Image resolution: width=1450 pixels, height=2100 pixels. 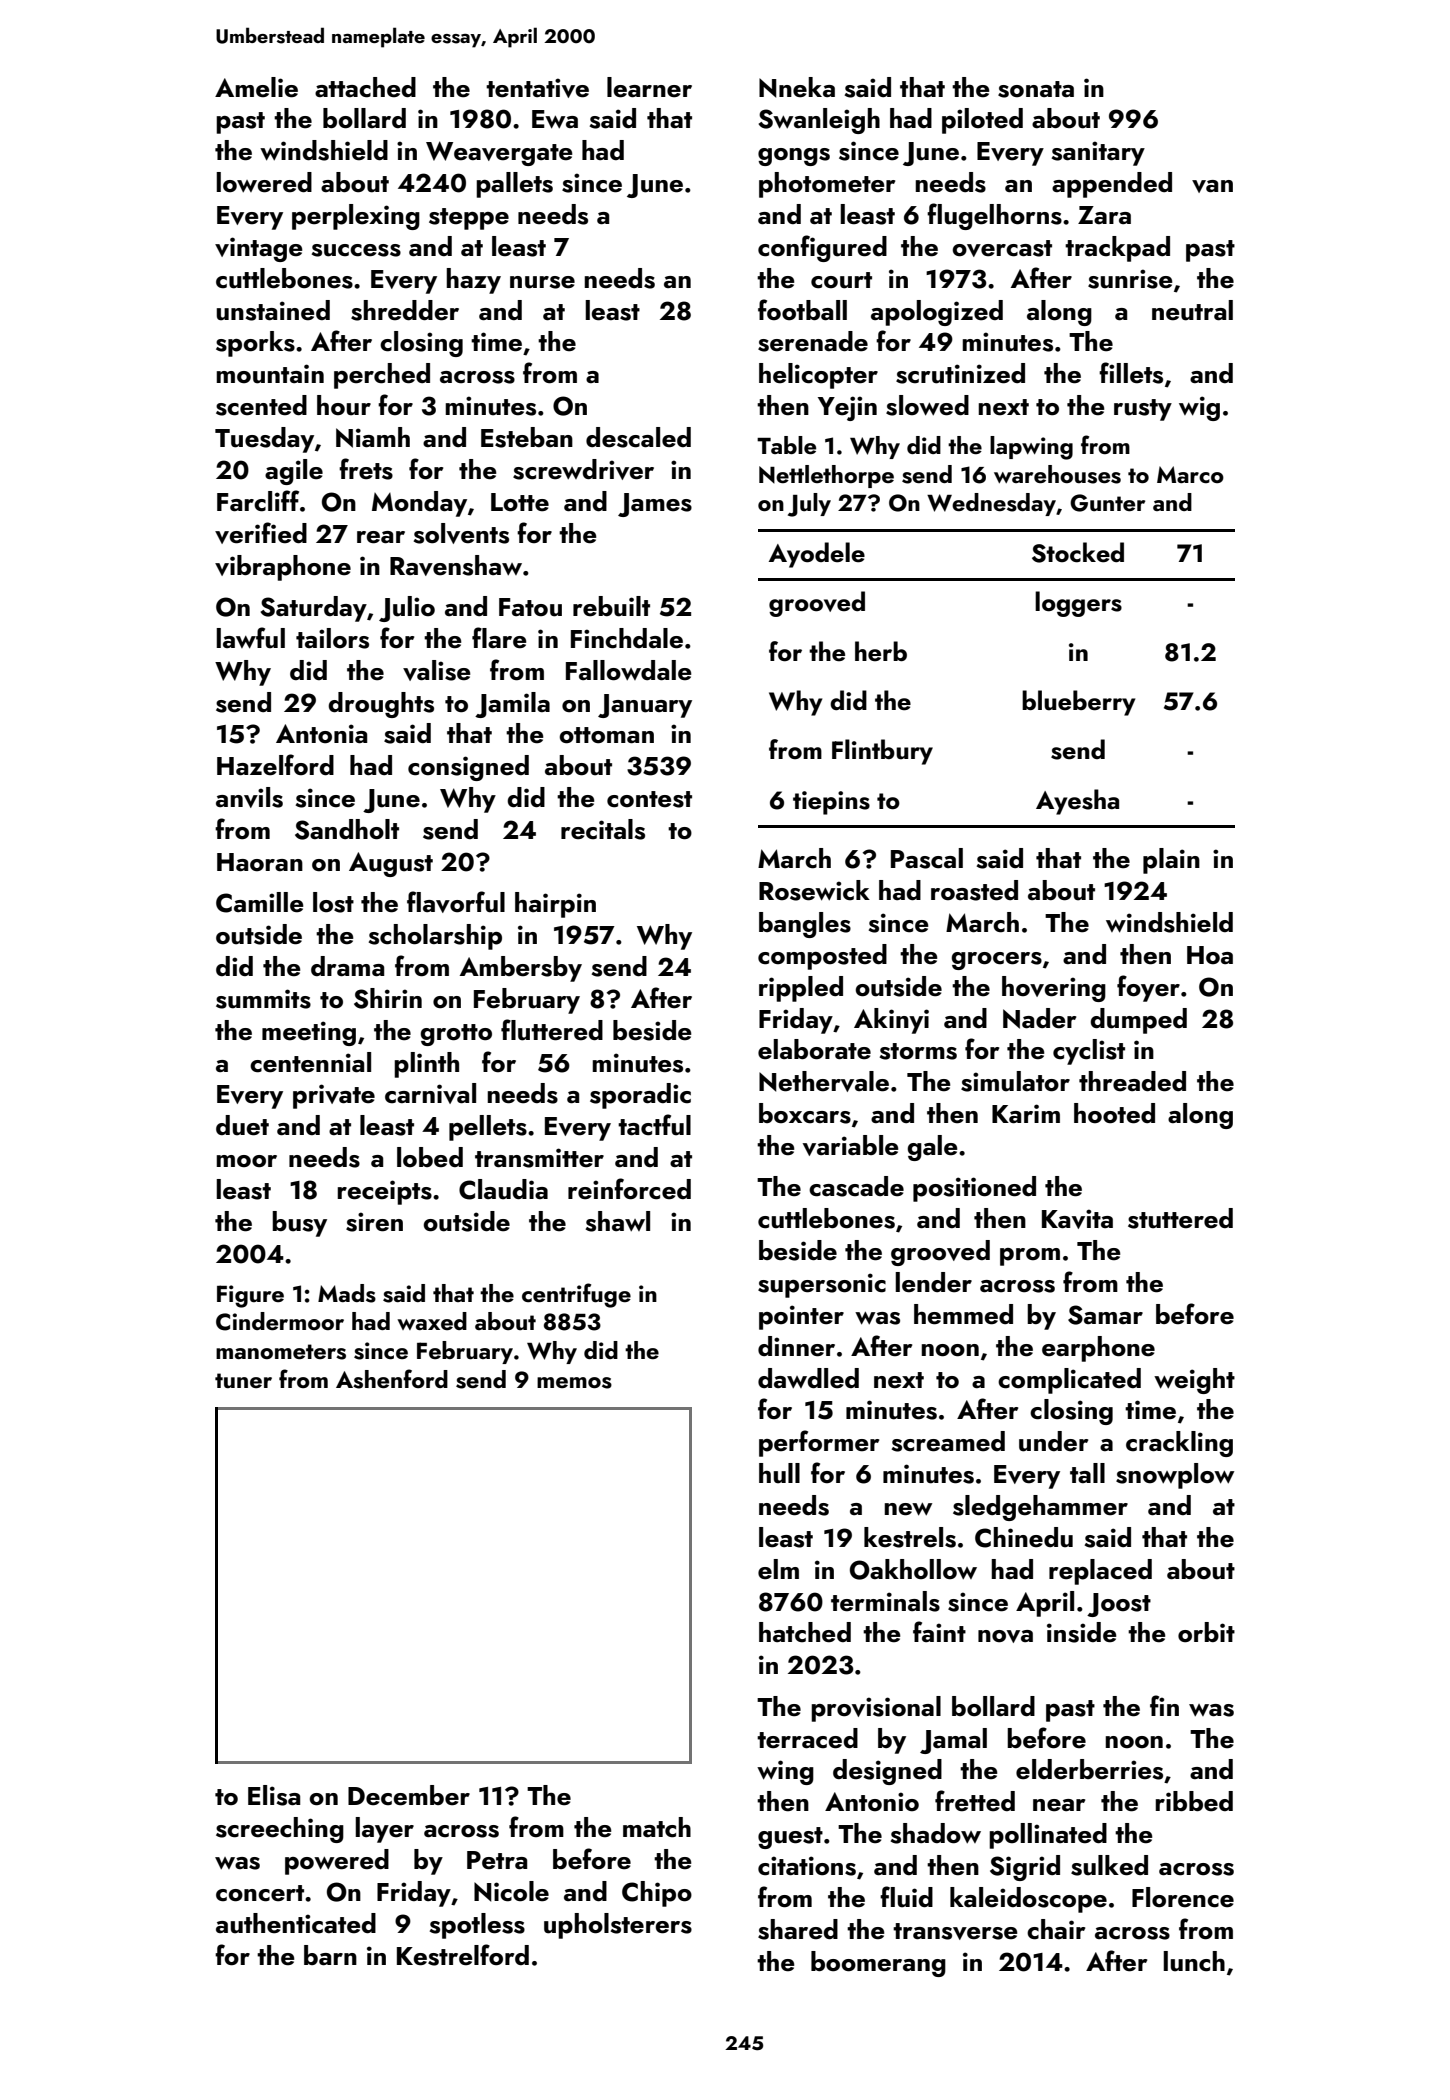 What do you see at coordinates (1194, 1961) in the screenshot?
I see `lunch` at bounding box center [1194, 1961].
